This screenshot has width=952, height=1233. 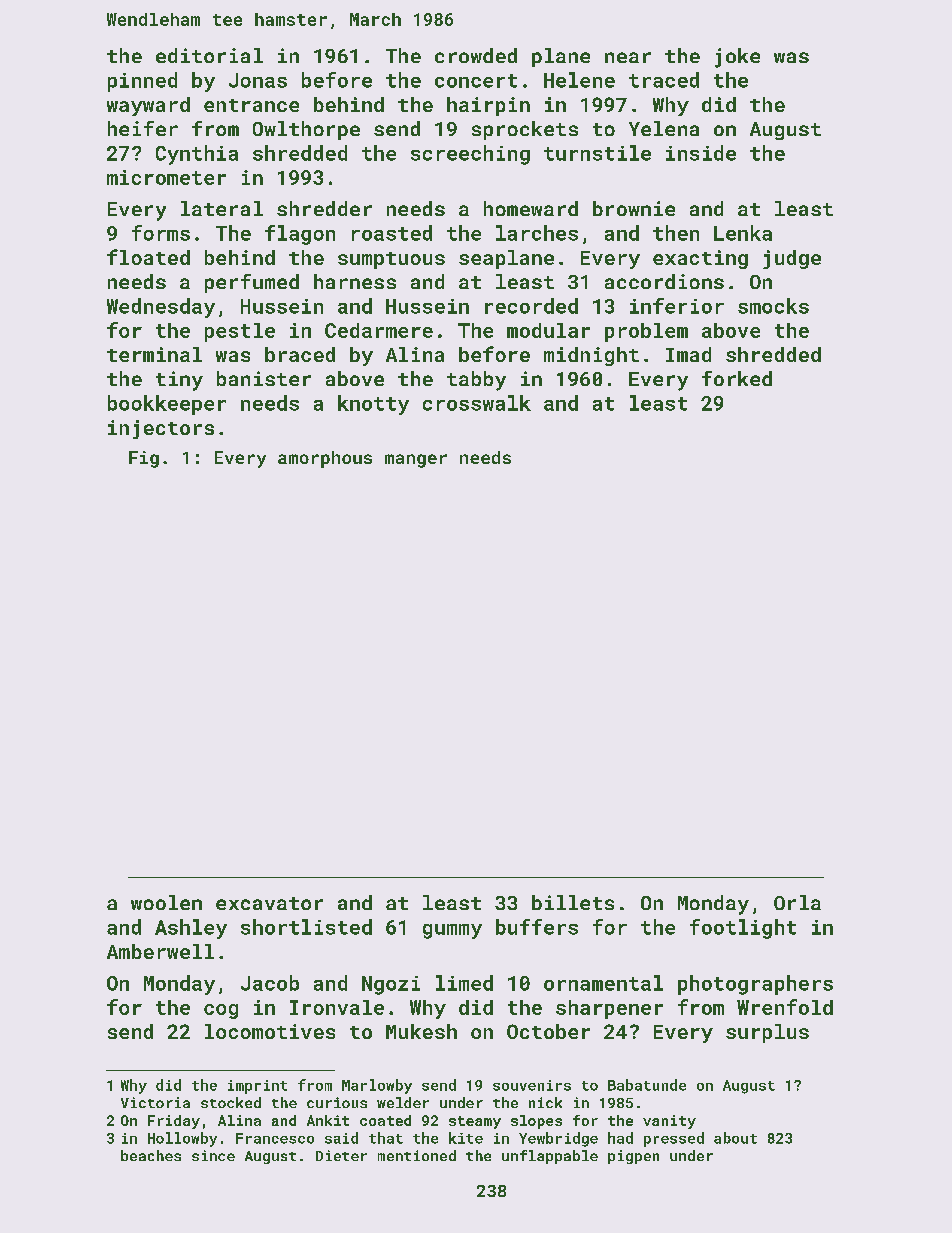 I want to click on excavator, so click(x=269, y=903).
